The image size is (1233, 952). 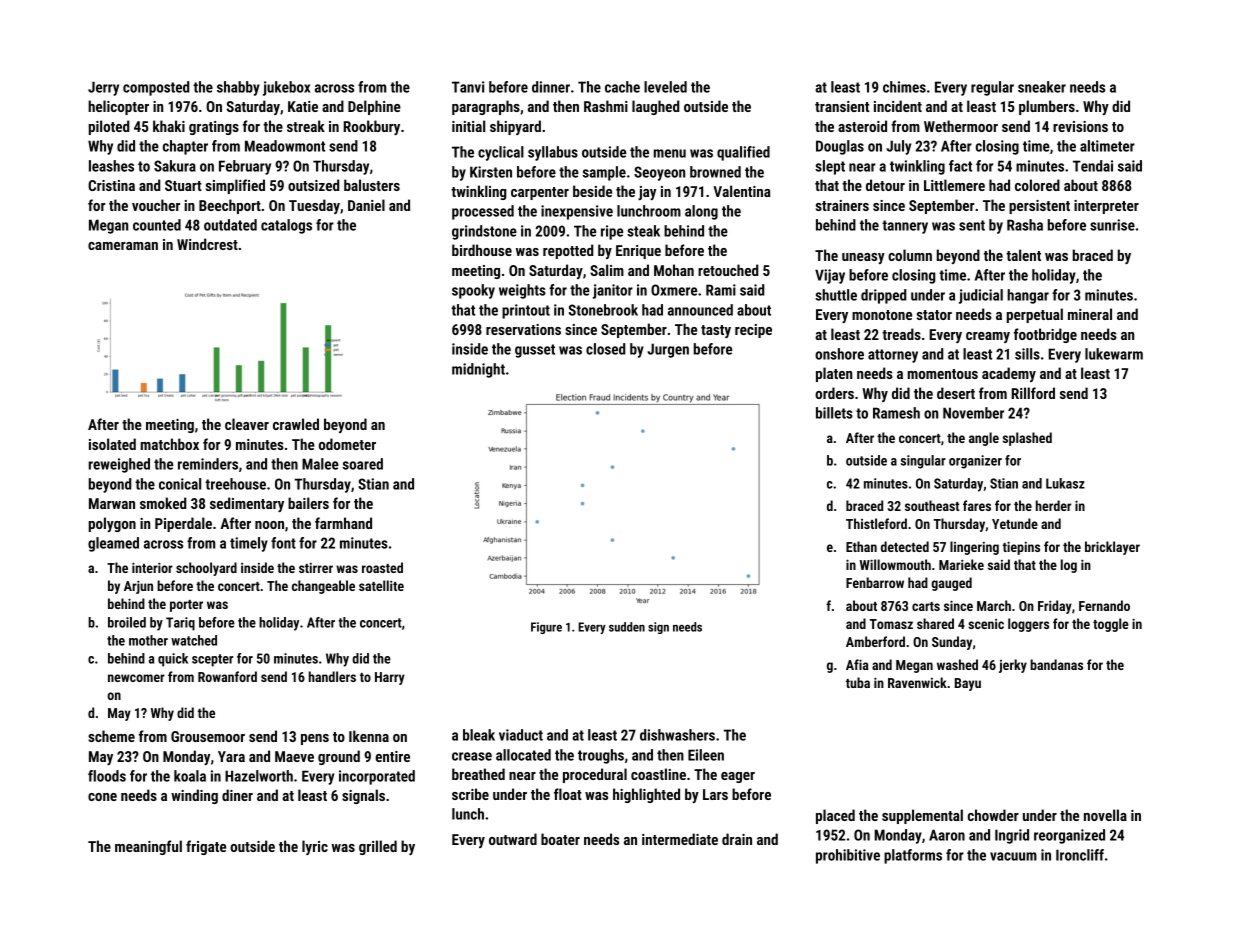 What do you see at coordinates (372, 127) in the screenshot?
I see `Rookbury` at bounding box center [372, 127].
